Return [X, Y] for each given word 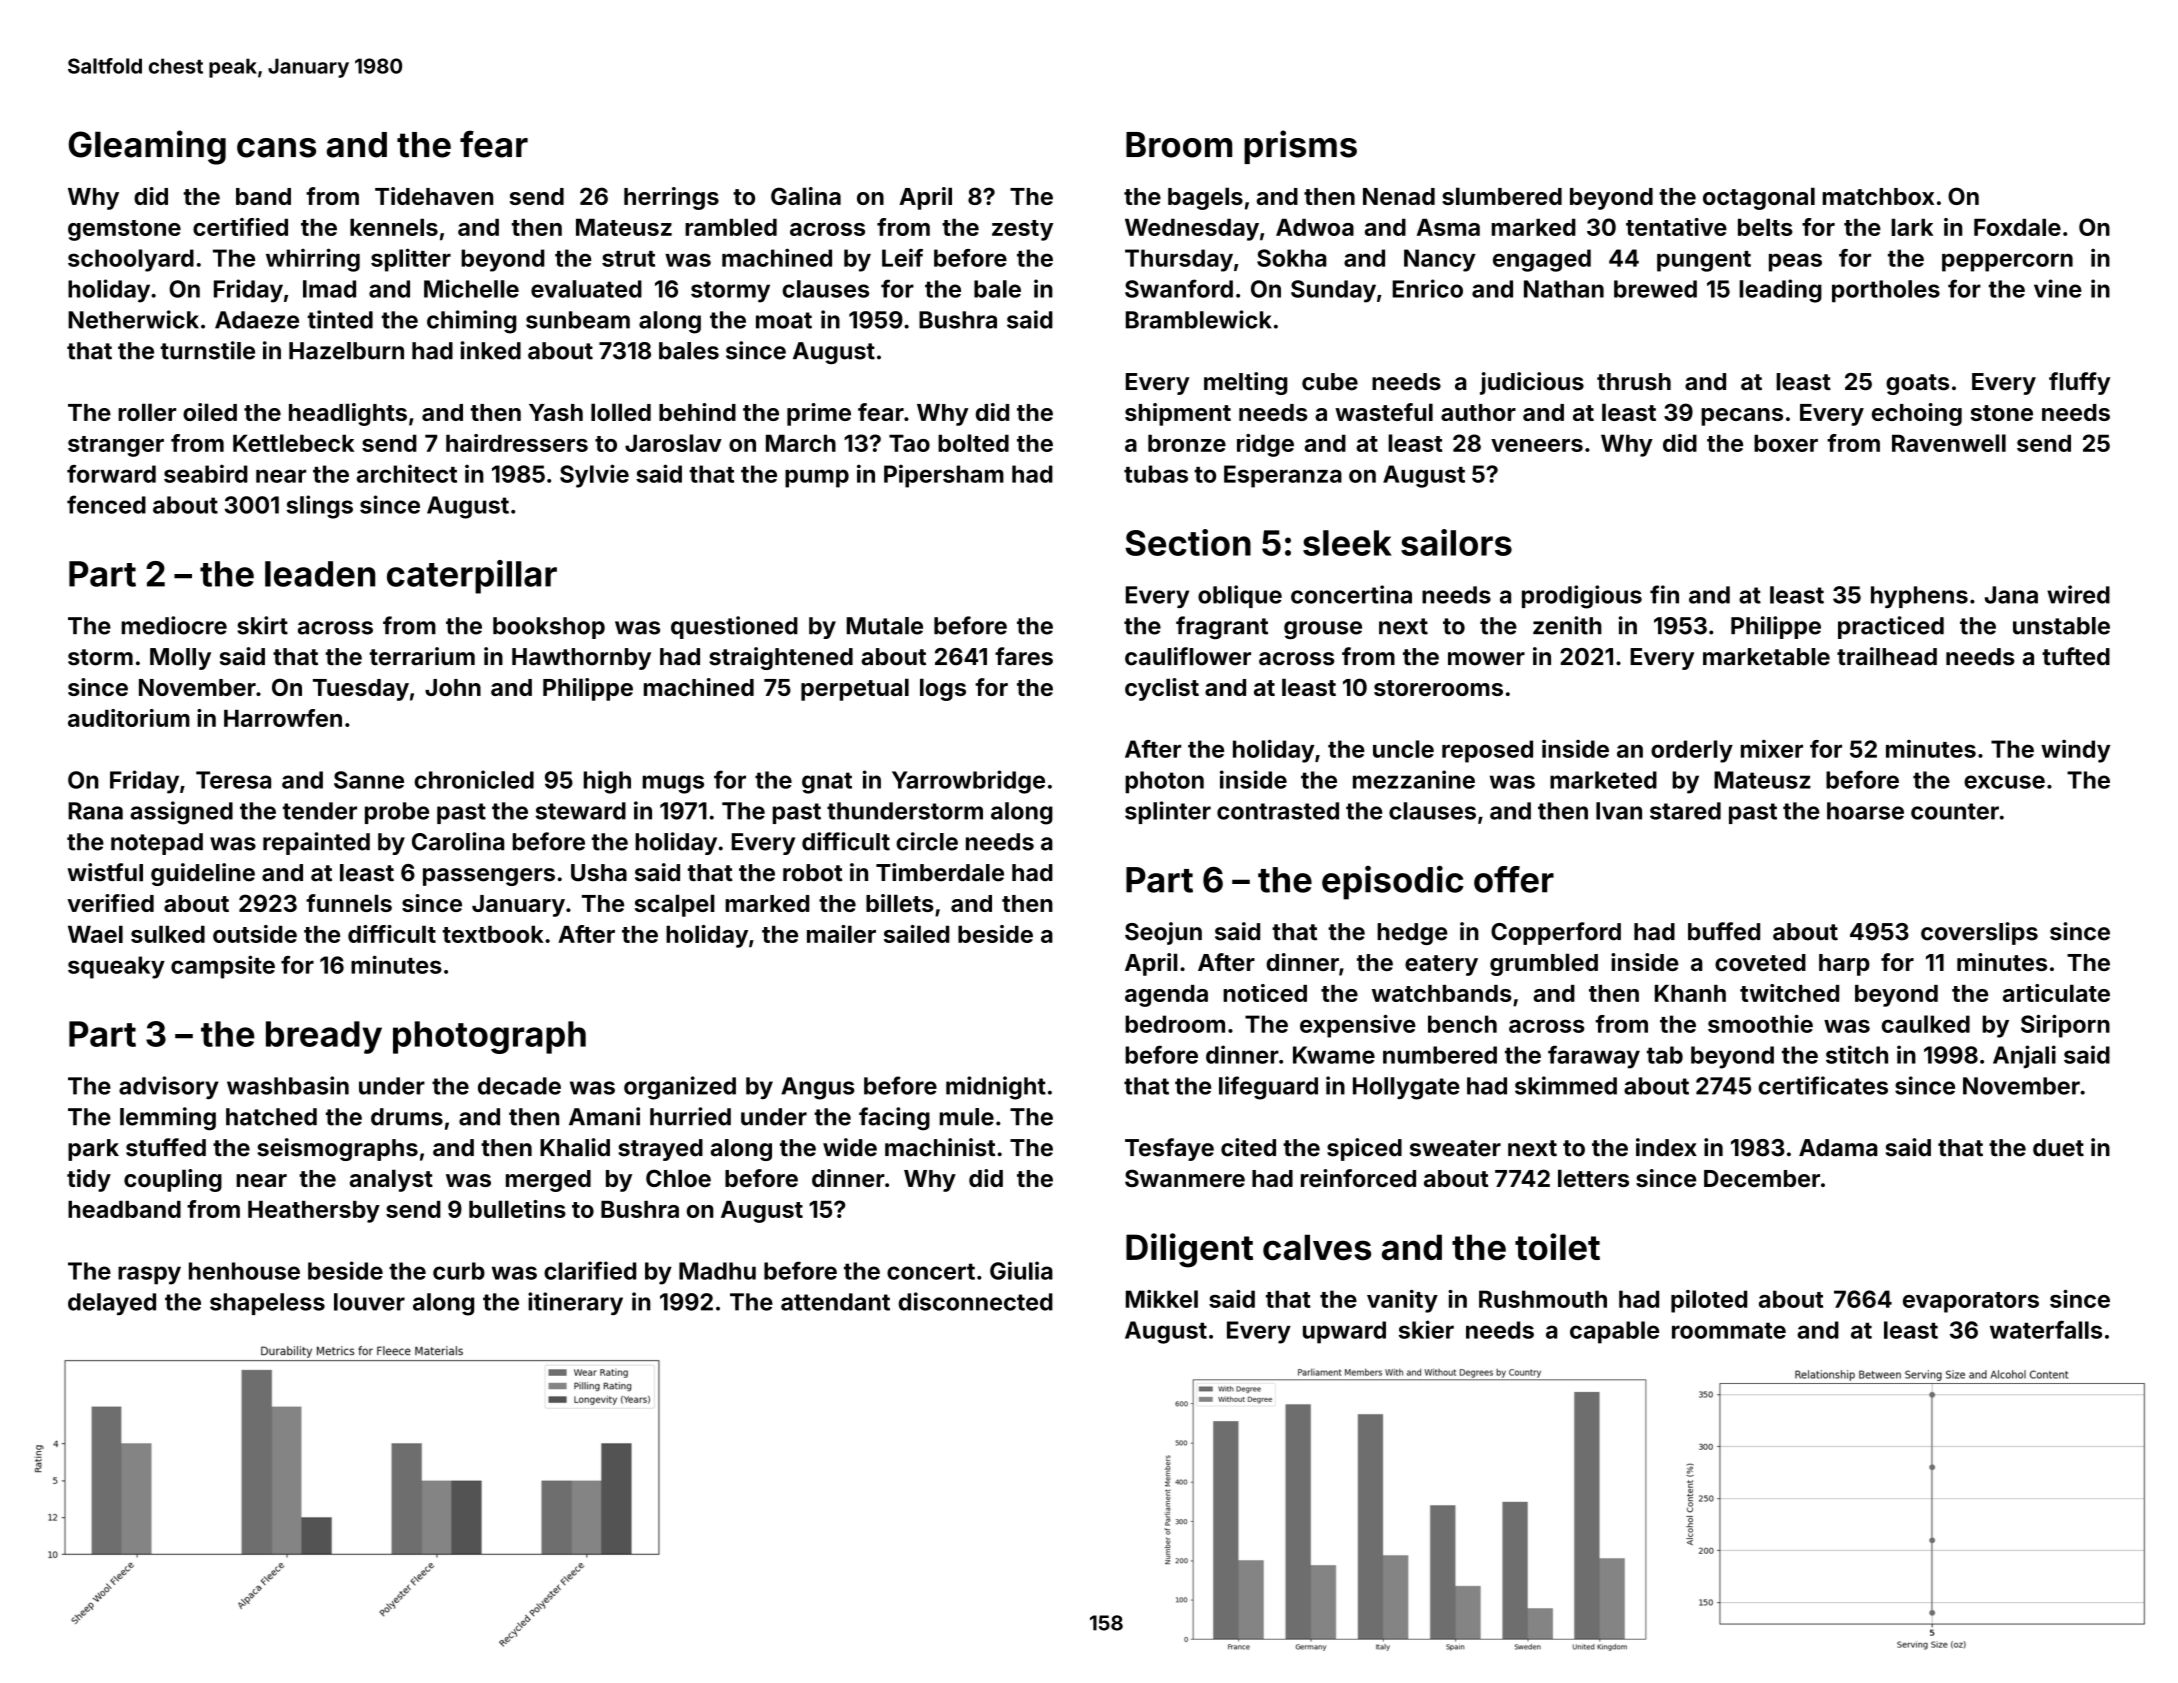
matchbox [1878, 196]
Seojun [1163, 933]
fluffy [2079, 383]
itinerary [575, 1303]
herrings [671, 198]
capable [1614, 1332]
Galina [806, 196]
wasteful [1384, 412]
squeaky [116, 967]
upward [1344, 1332]
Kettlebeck [293, 443]
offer [1514, 879]
